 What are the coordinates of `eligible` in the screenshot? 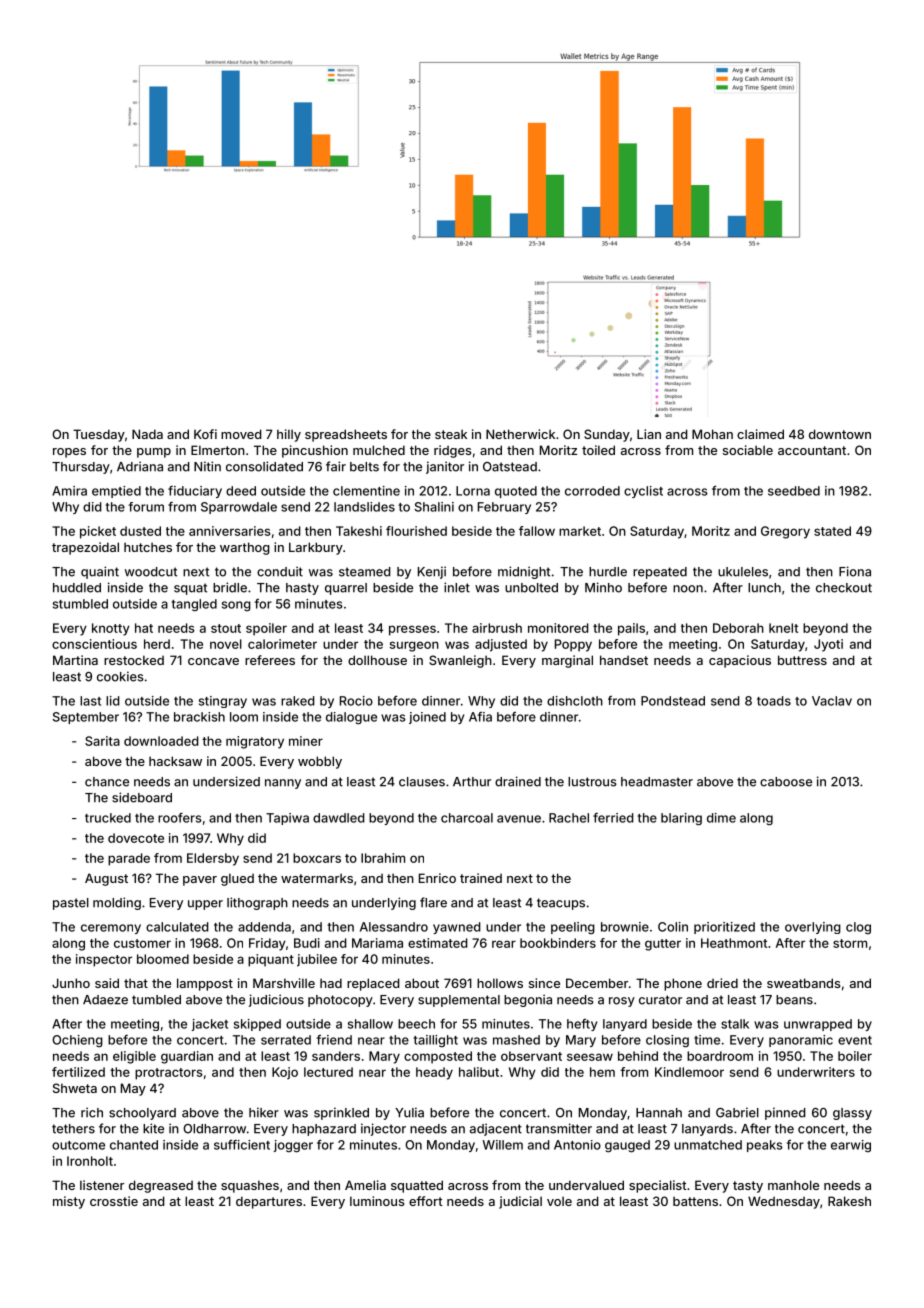 It's located at (134, 1057).
